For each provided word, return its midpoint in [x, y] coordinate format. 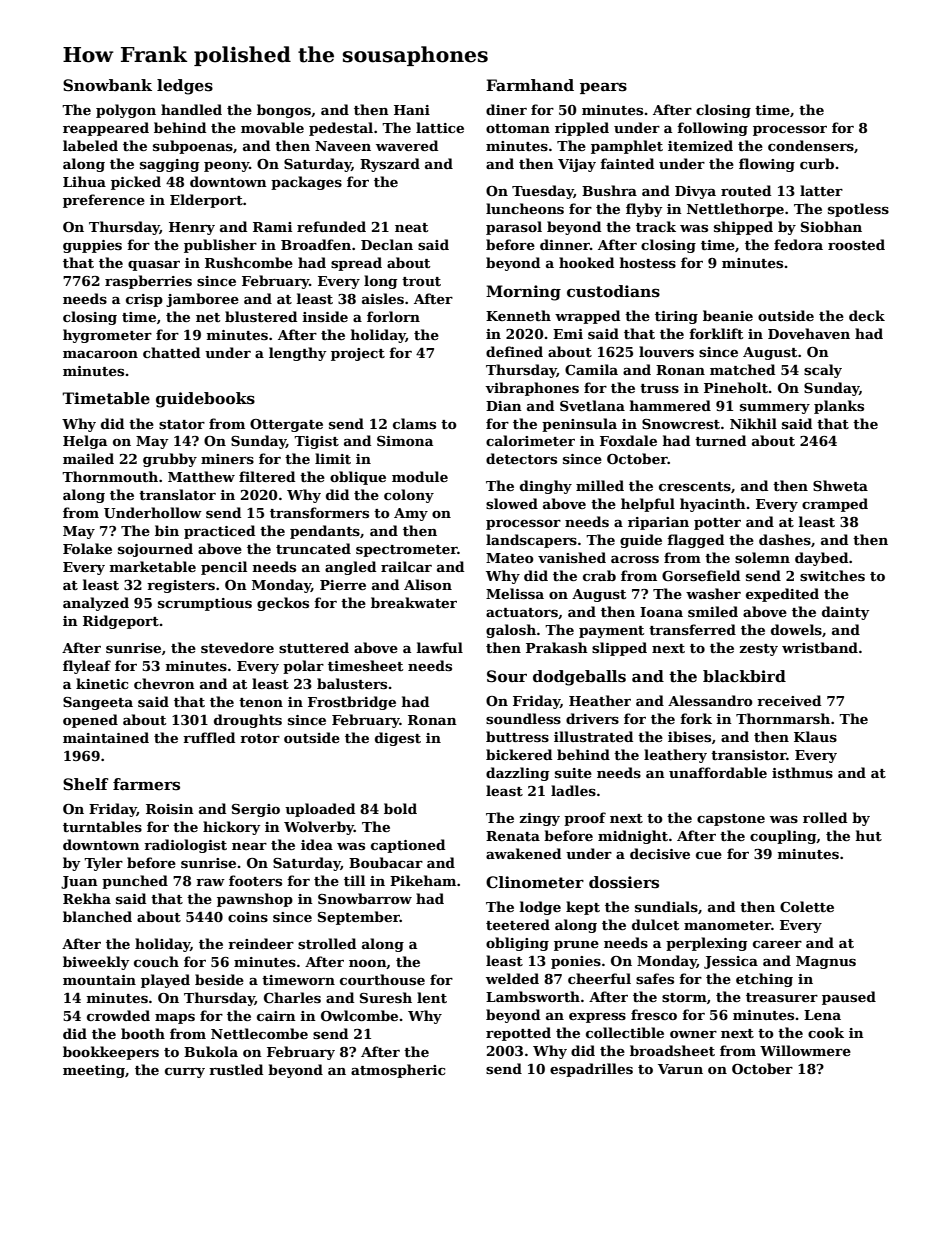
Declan [387, 244]
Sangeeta [98, 703]
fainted [627, 163]
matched [742, 369]
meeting [94, 1071]
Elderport [206, 201]
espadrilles [591, 1070]
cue [709, 855]
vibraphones [532, 389]
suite [573, 773]
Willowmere [805, 1050]
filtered [267, 476]
